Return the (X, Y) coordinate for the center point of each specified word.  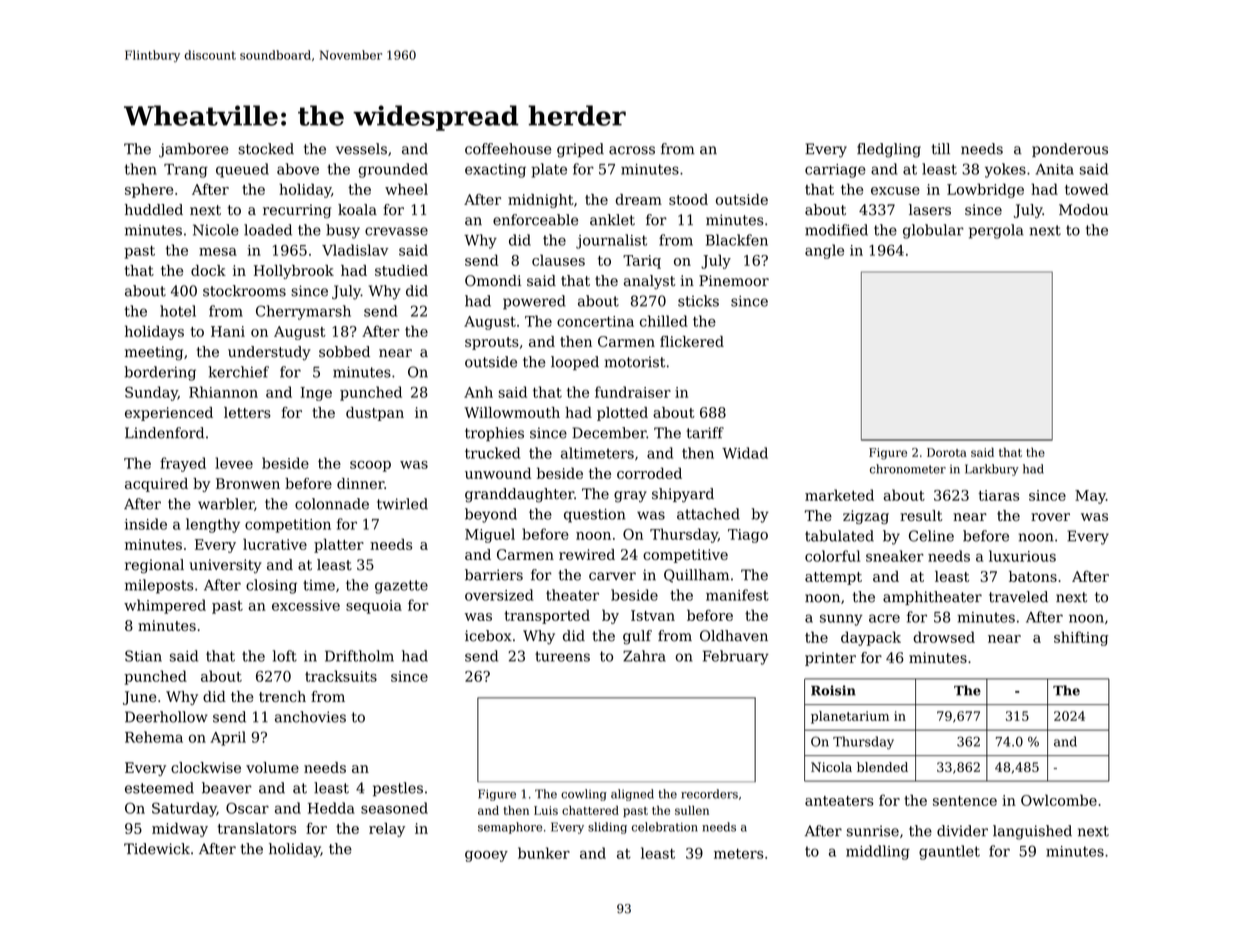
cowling (584, 795)
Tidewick (157, 849)
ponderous (1070, 150)
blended (882, 767)
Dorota (947, 452)
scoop (370, 466)
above (298, 169)
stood (688, 199)
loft (285, 656)
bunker (544, 853)
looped (575, 363)
